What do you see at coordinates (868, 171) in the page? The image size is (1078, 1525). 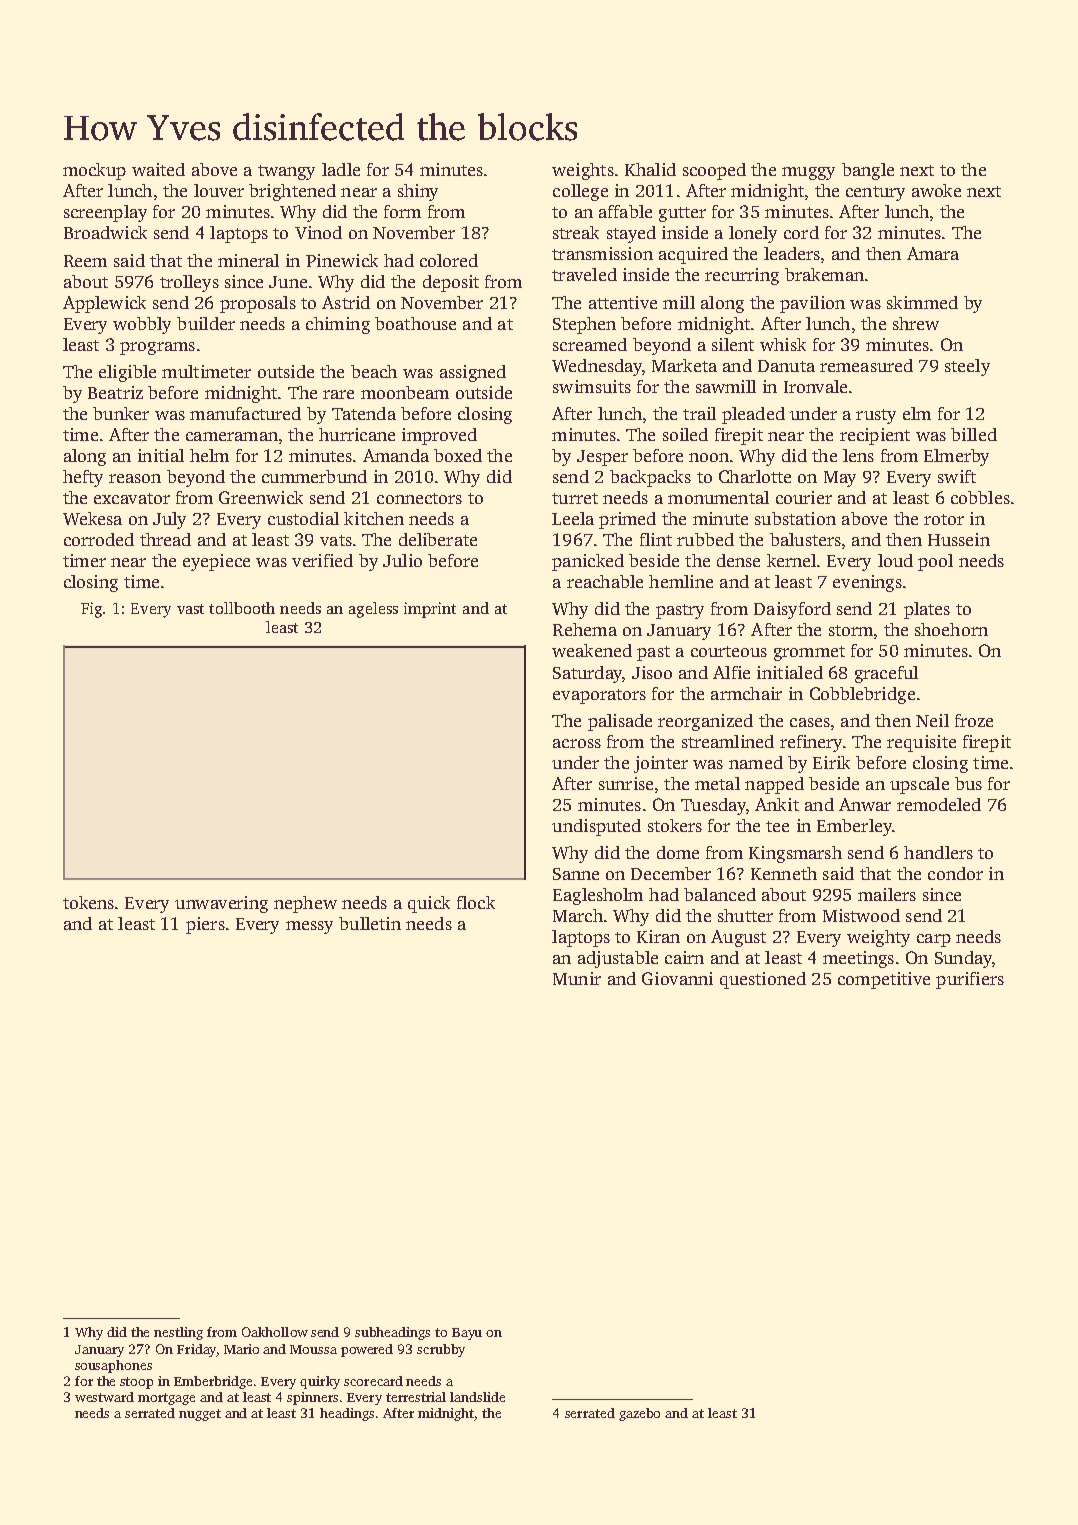 I see `bangle` at bounding box center [868, 171].
